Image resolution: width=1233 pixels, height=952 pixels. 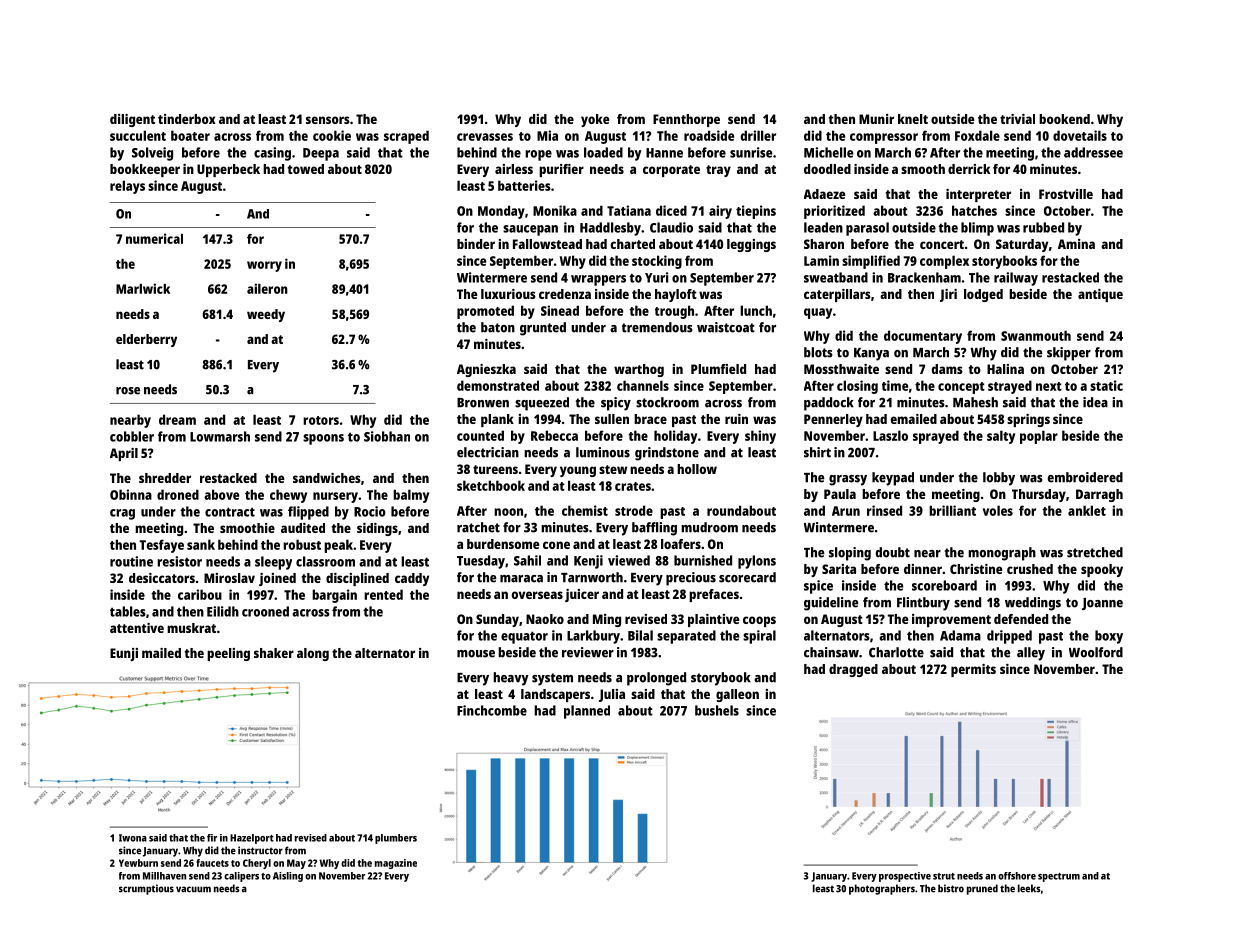 I want to click on sensors, so click(x=328, y=120).
